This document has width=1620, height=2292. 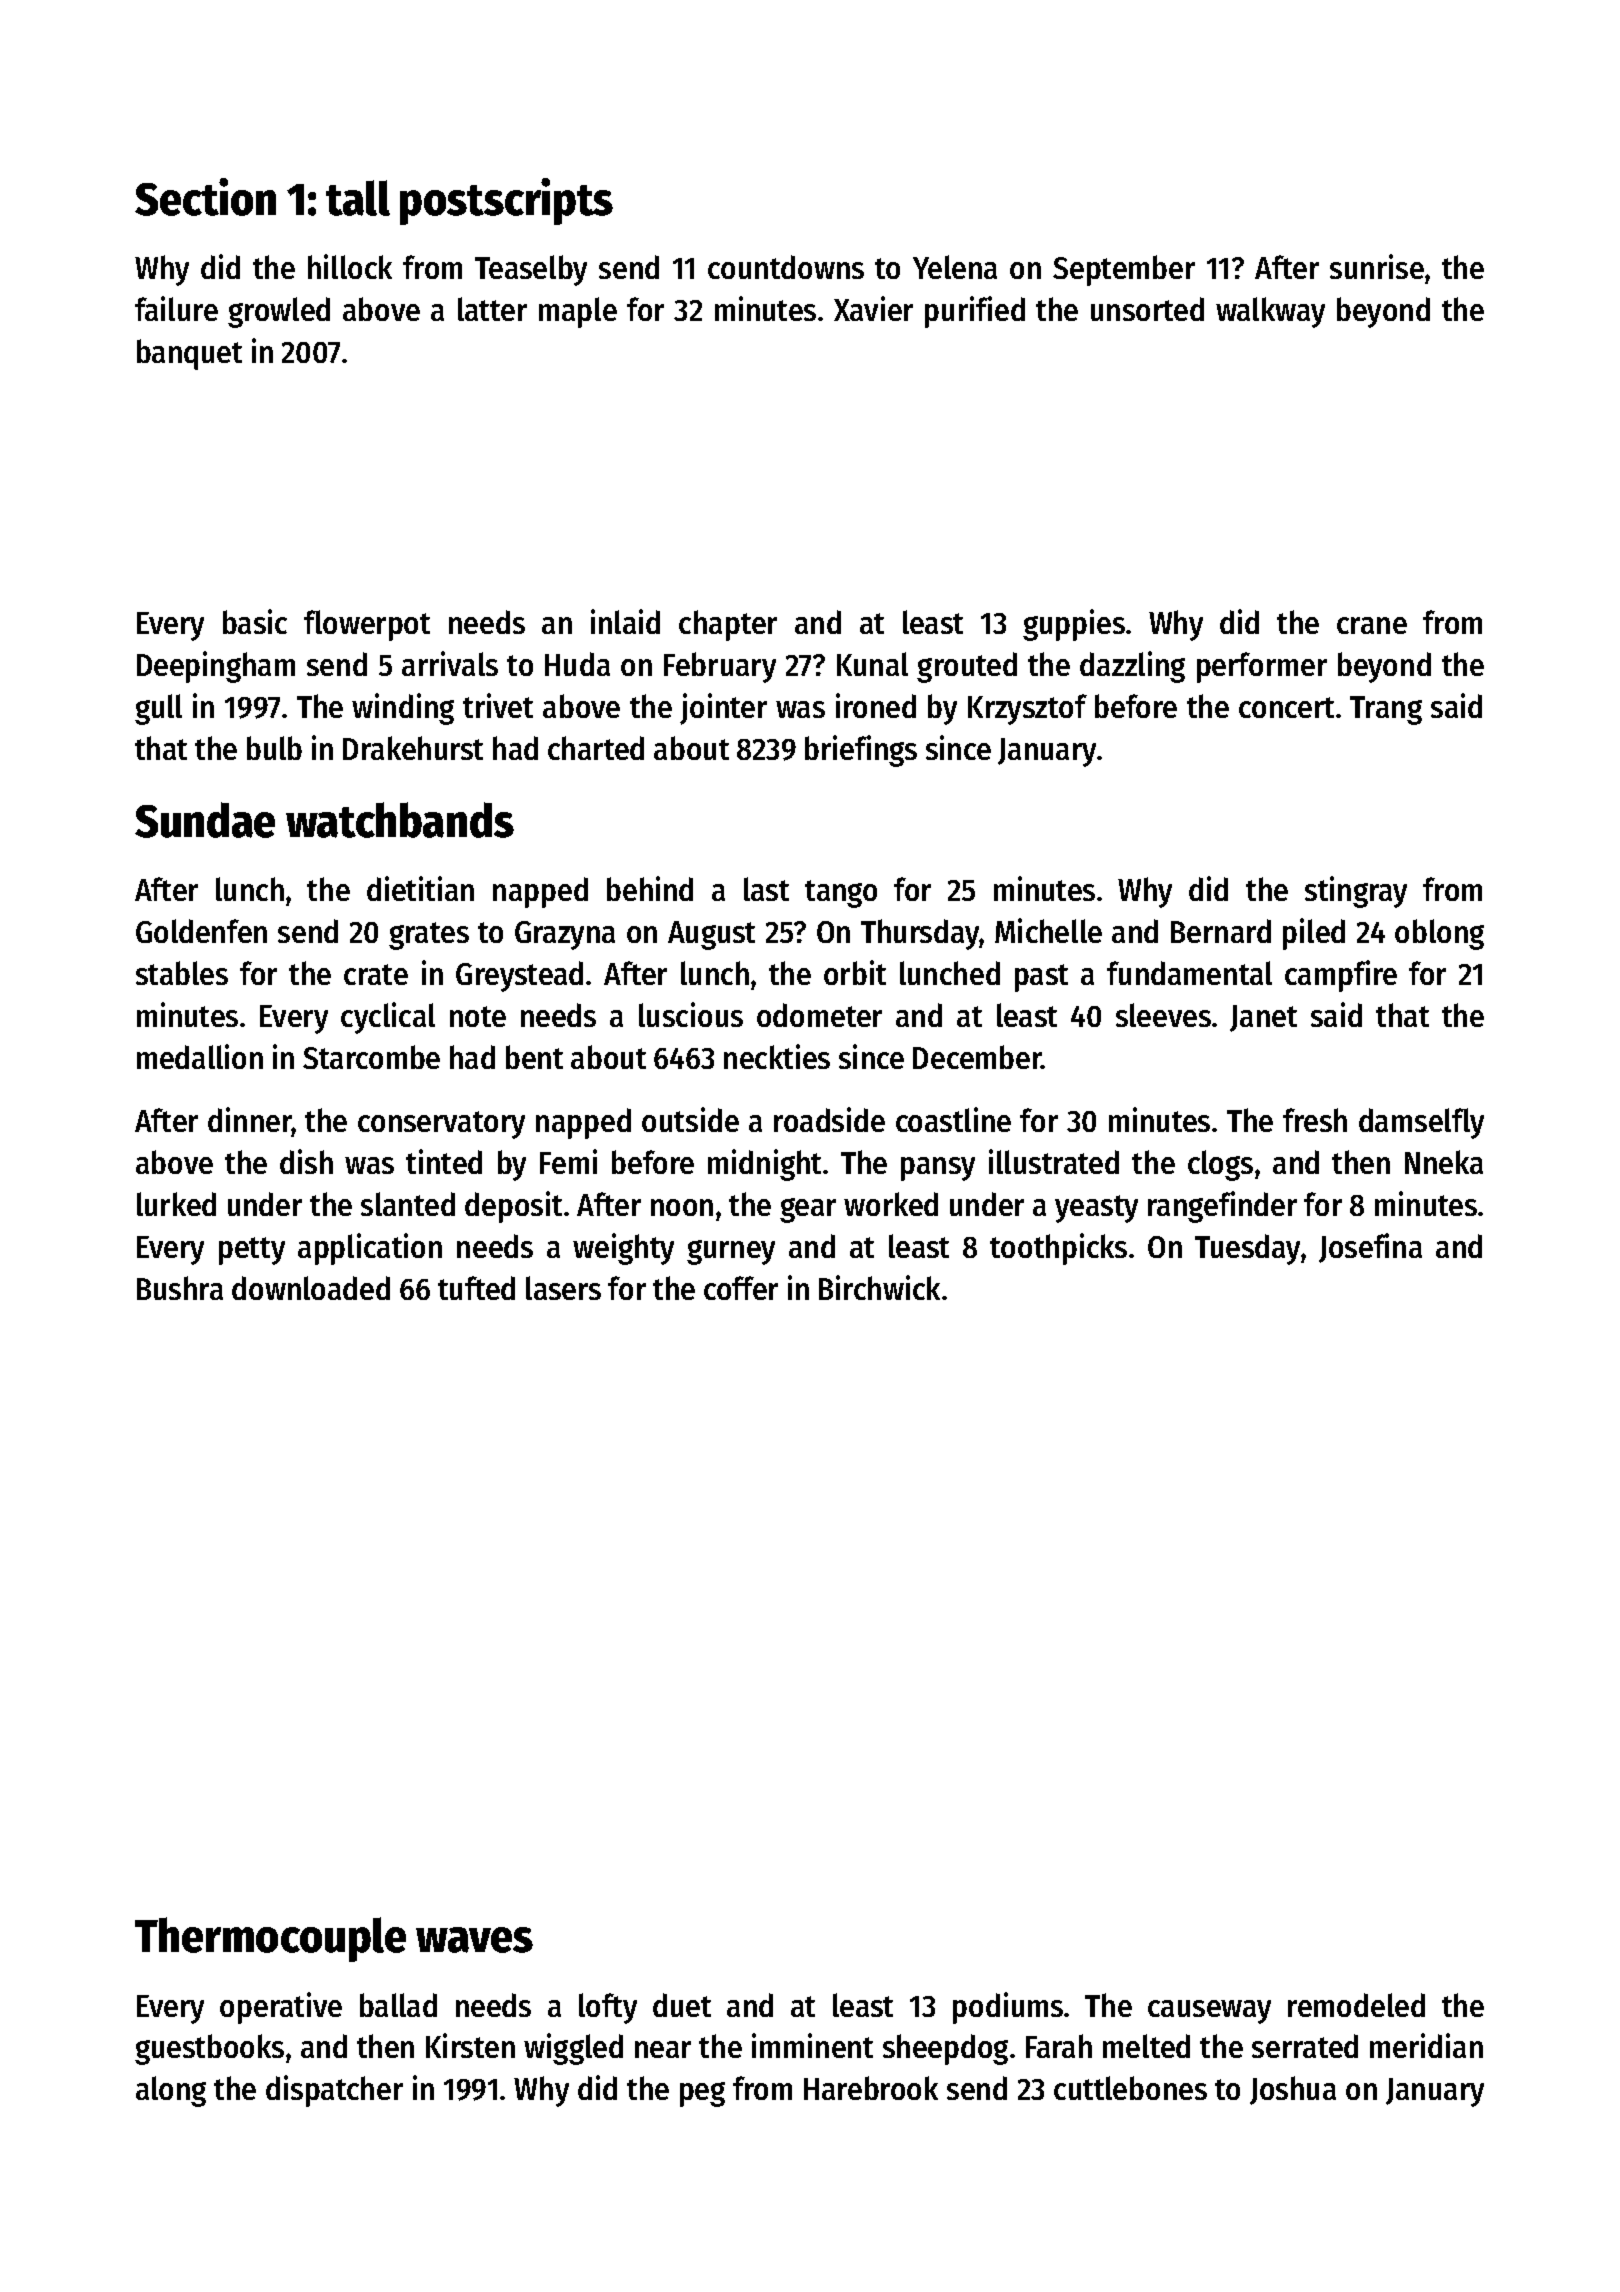 What do you see at coordinates (311, 1288) in the document?
I see `downloaded` at bounding box center [311, 1288].
